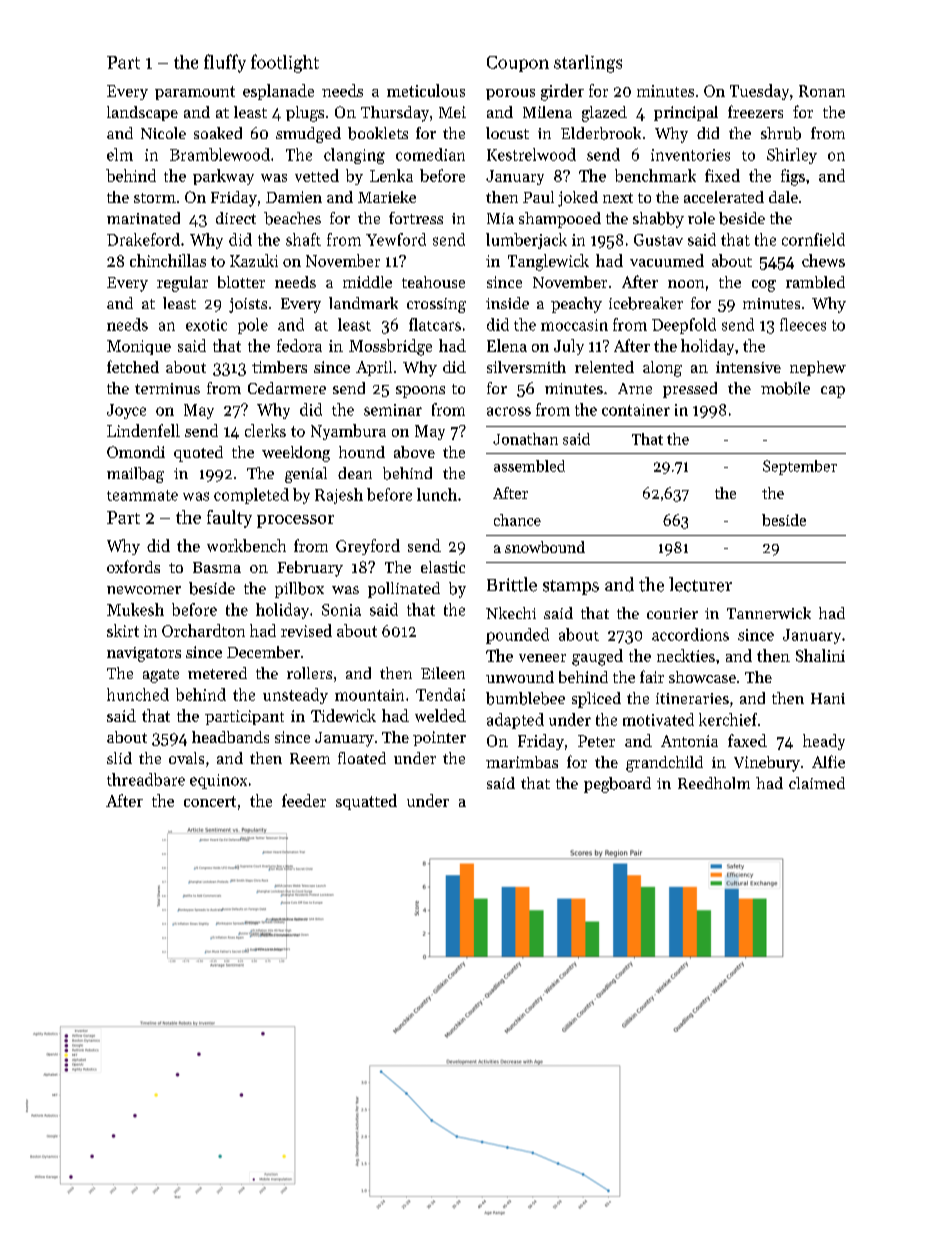  I want to click on concert, so click(210, 801).
